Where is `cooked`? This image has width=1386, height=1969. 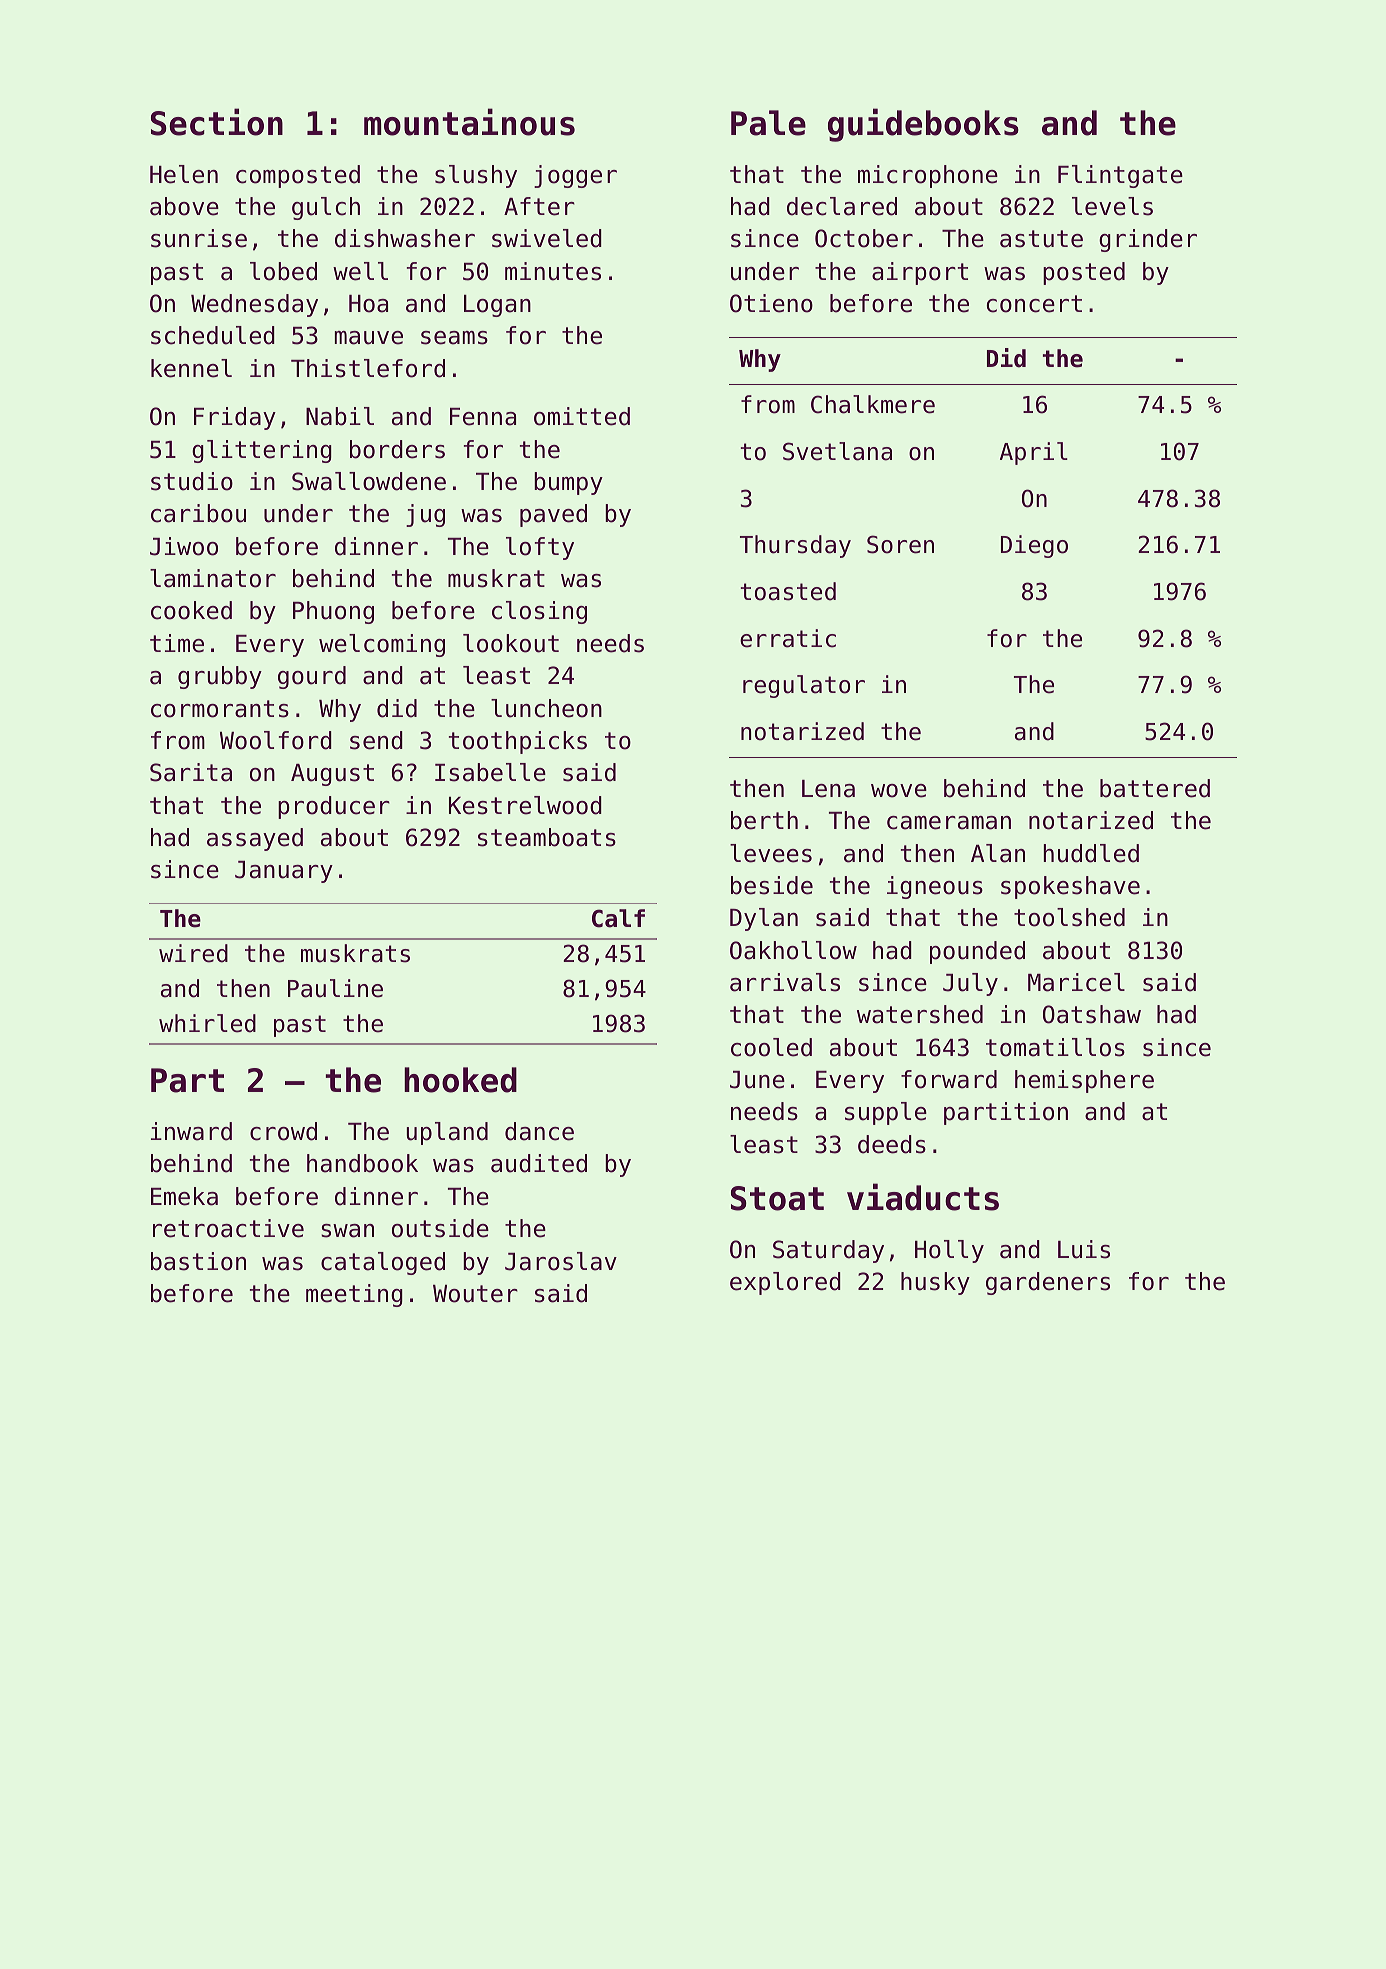
cooked is located at coordinates (191, 610).
